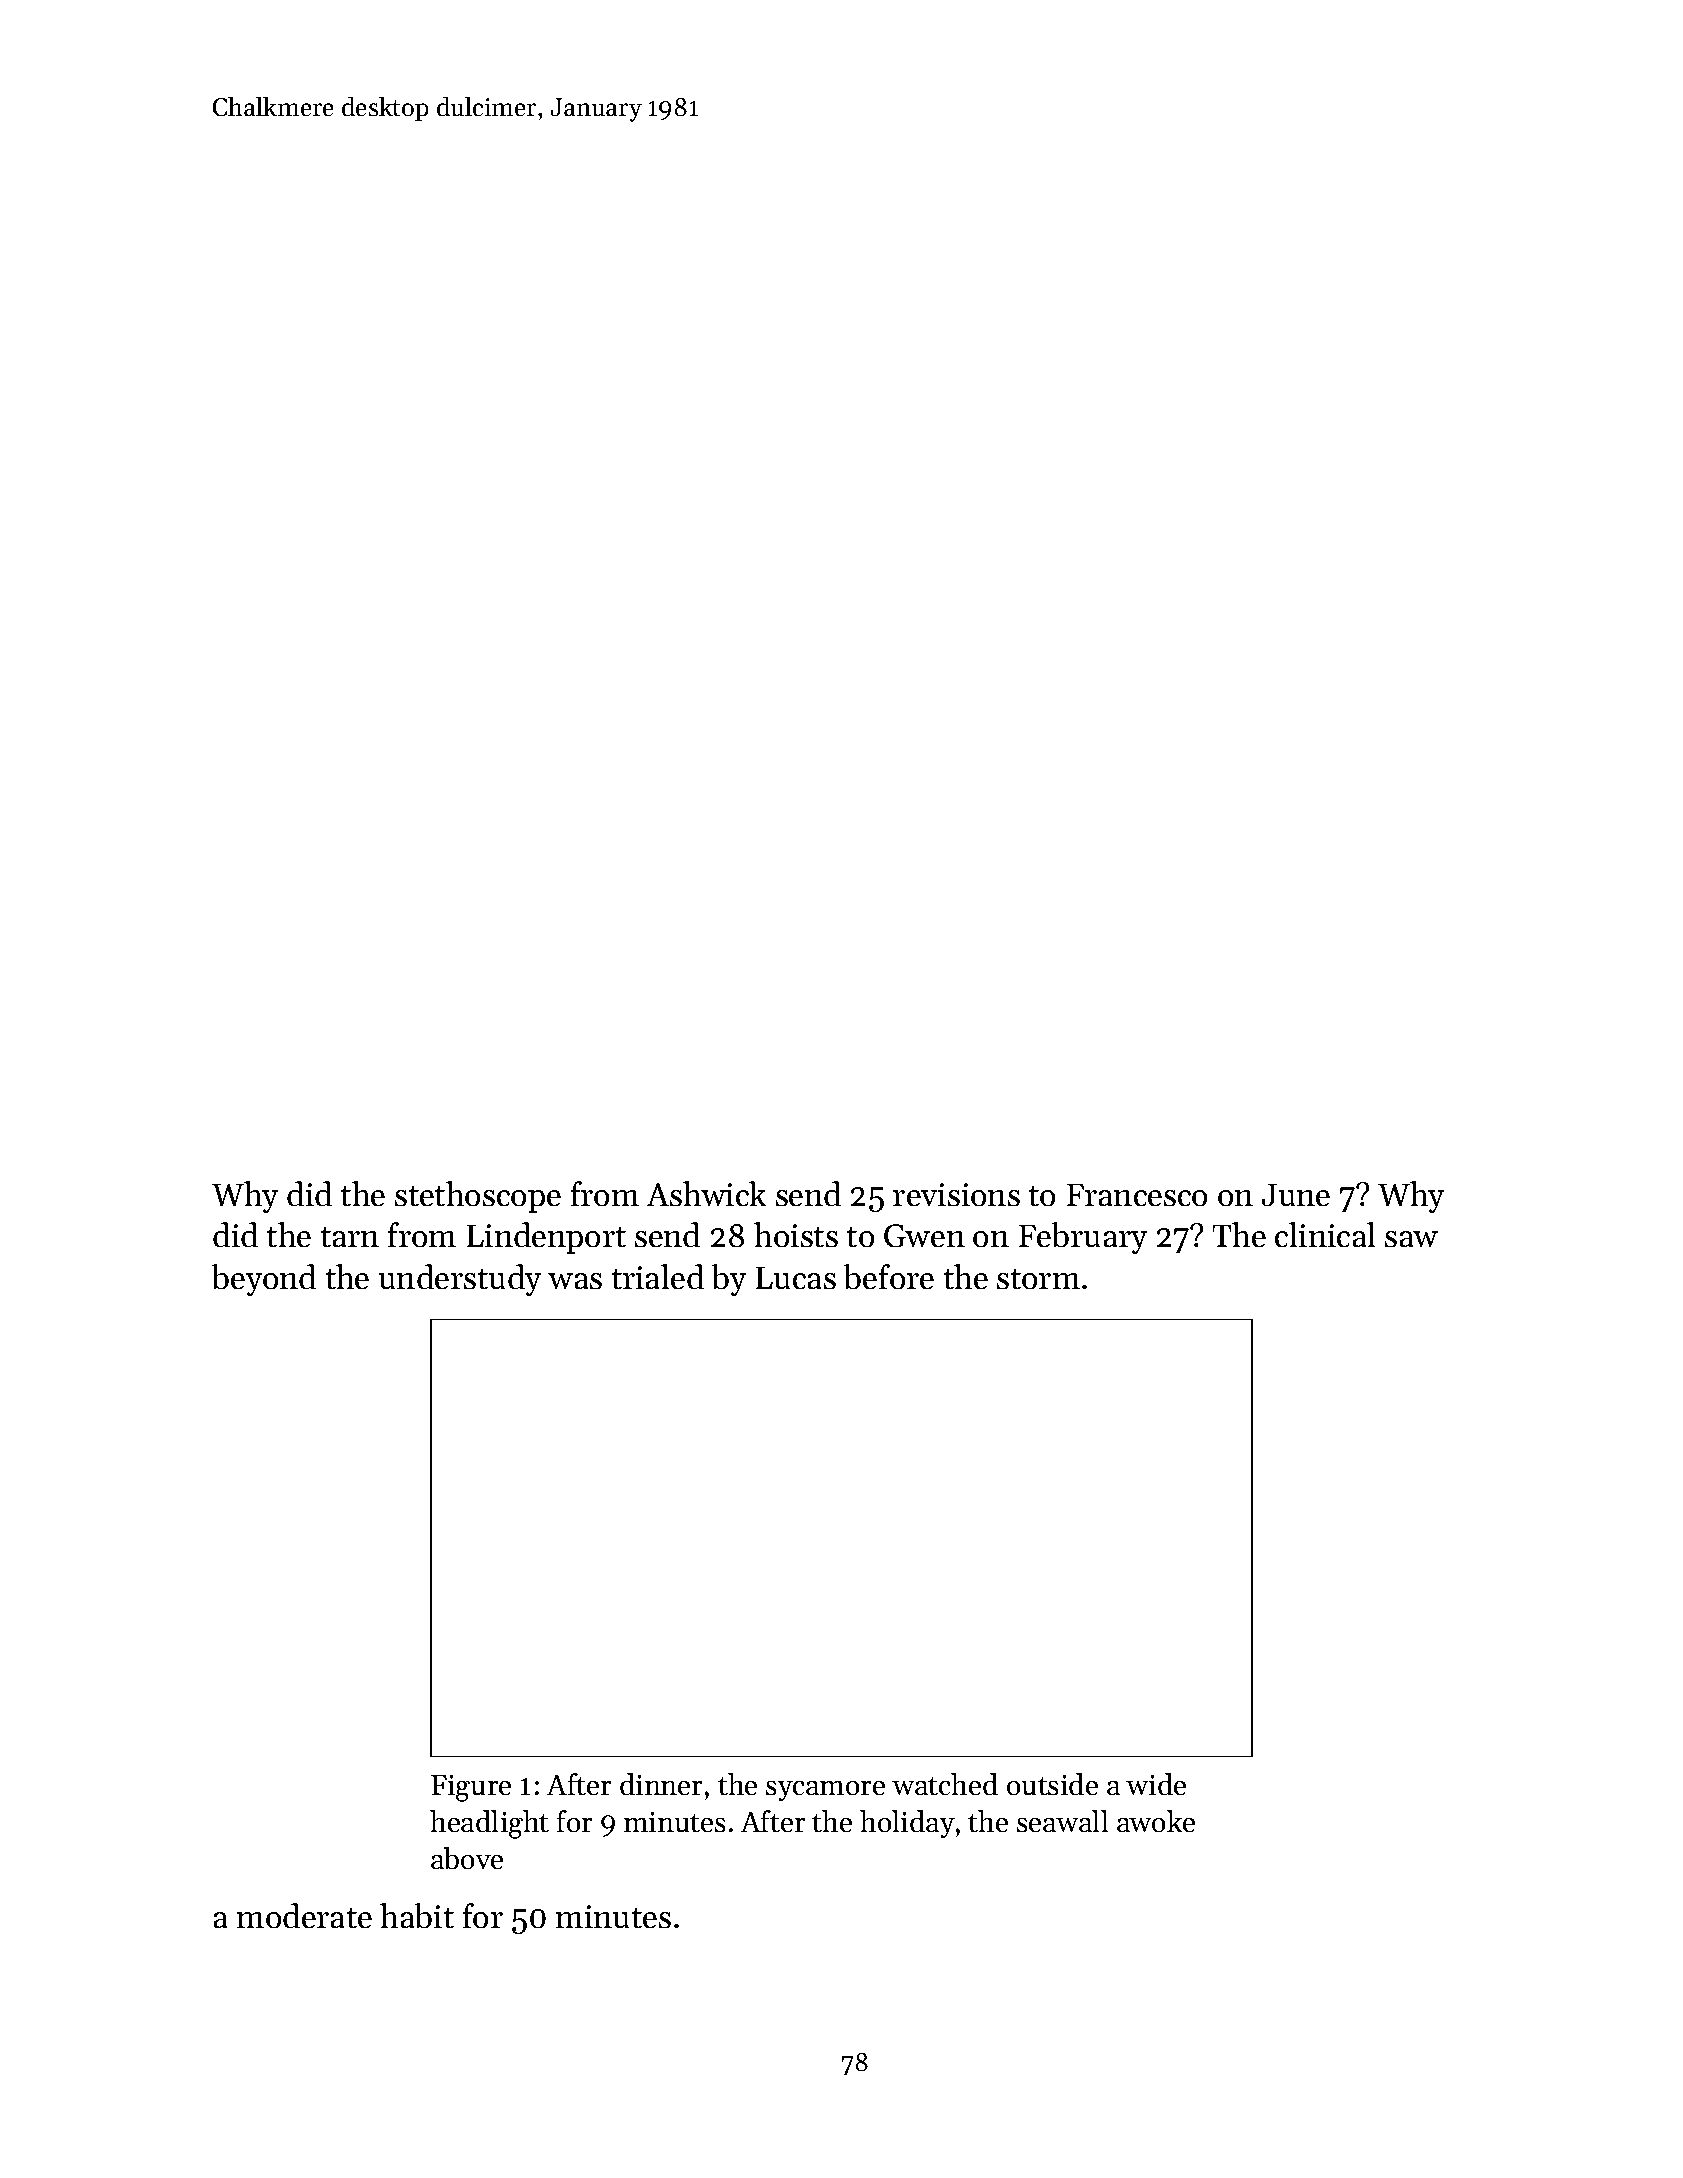 The width and height of the image is (1683, 2178). What do you see at coordinates (417, 1915) in the image?
I see `habit` at bounding box center [417, 1915].
